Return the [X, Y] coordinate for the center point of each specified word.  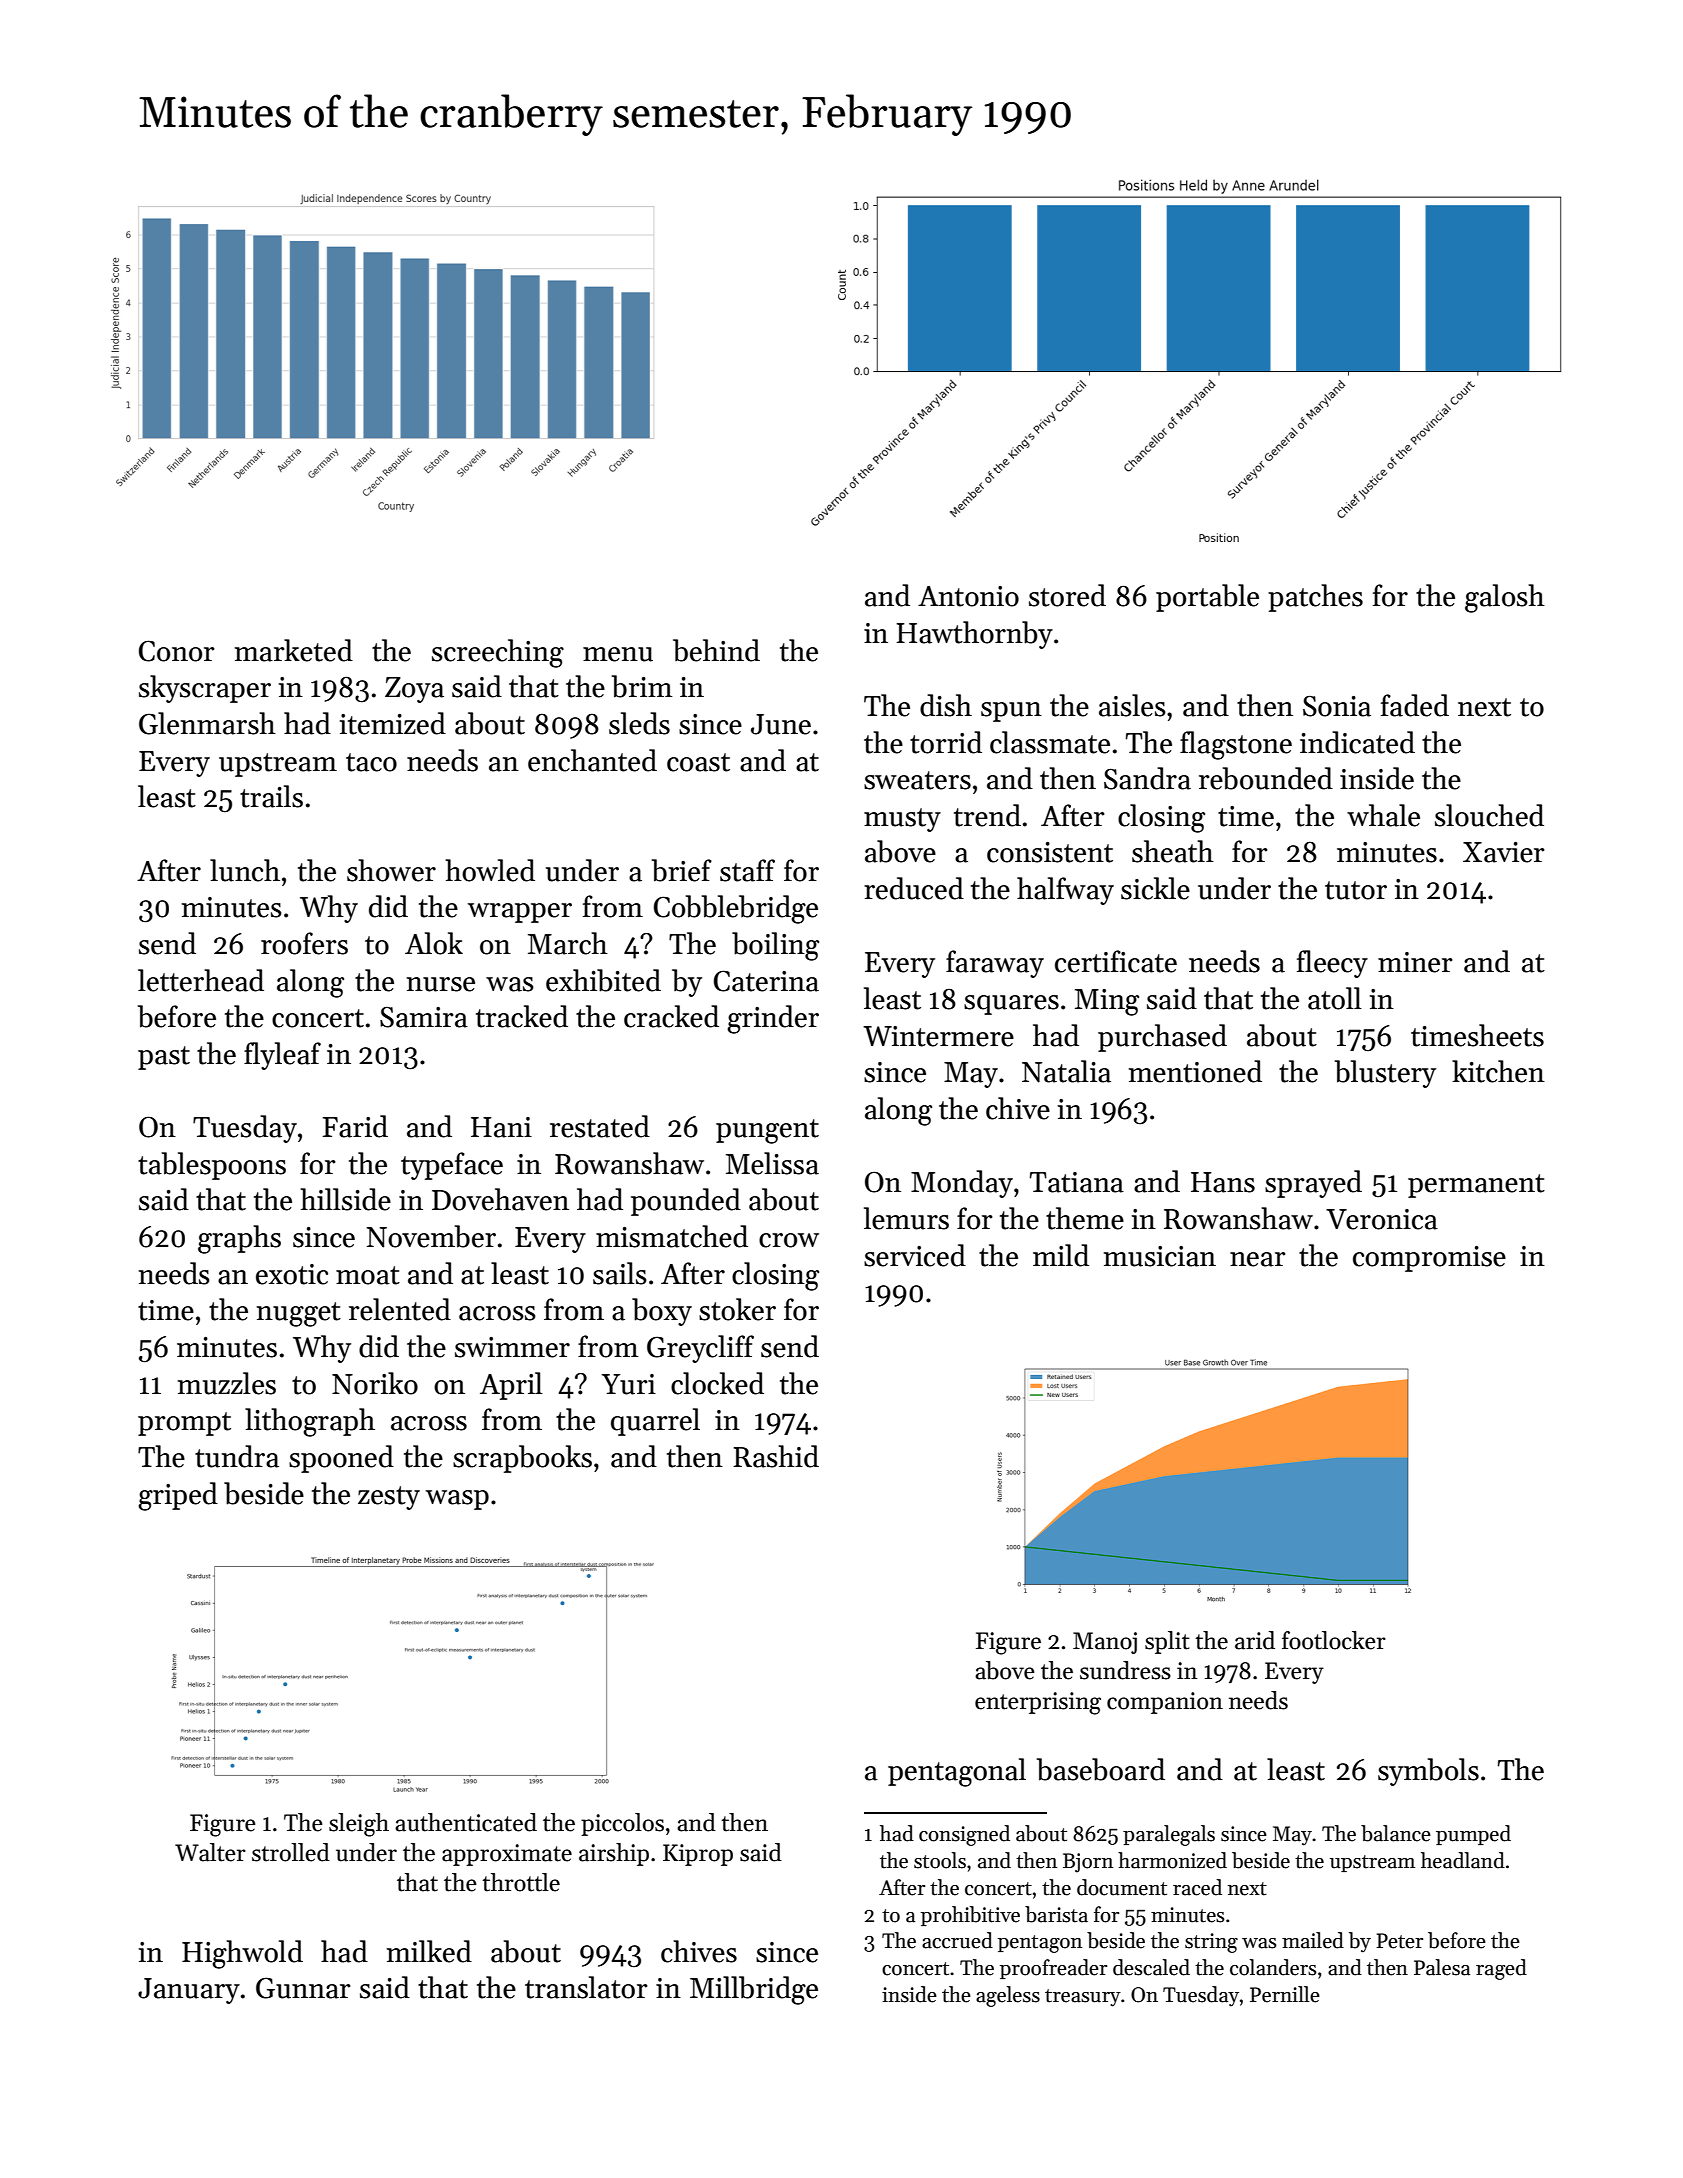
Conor [177, 651]
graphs [239, 1239]
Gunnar [303, 1988]
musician [1160, 1256]
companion [1165, 1703]
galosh [1505, 598]
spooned [341, 1459]
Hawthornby [974, 635]
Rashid [776, 1456]
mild [1061, 1255]
